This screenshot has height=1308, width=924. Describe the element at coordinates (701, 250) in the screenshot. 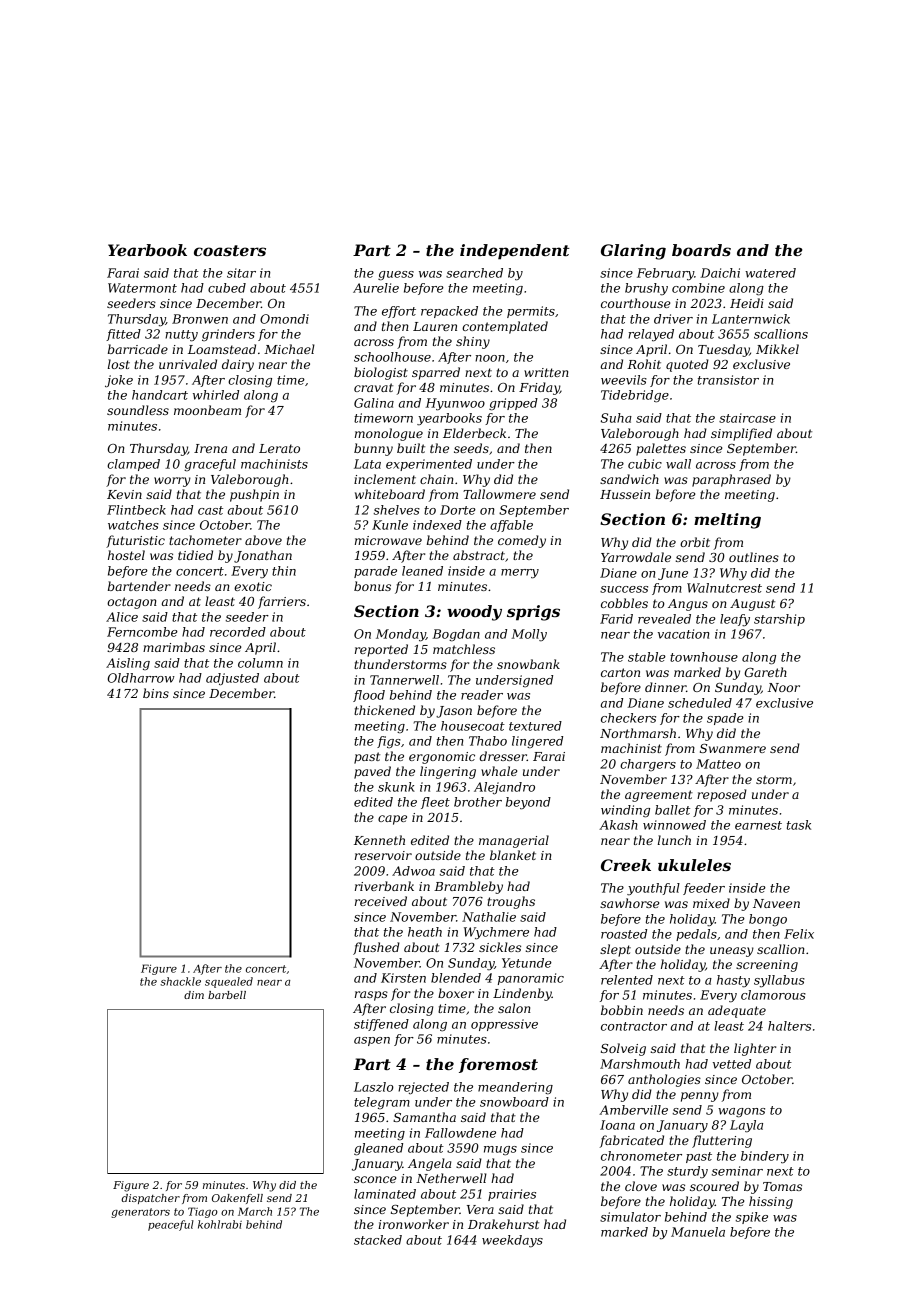

I see `boards` at that location.
